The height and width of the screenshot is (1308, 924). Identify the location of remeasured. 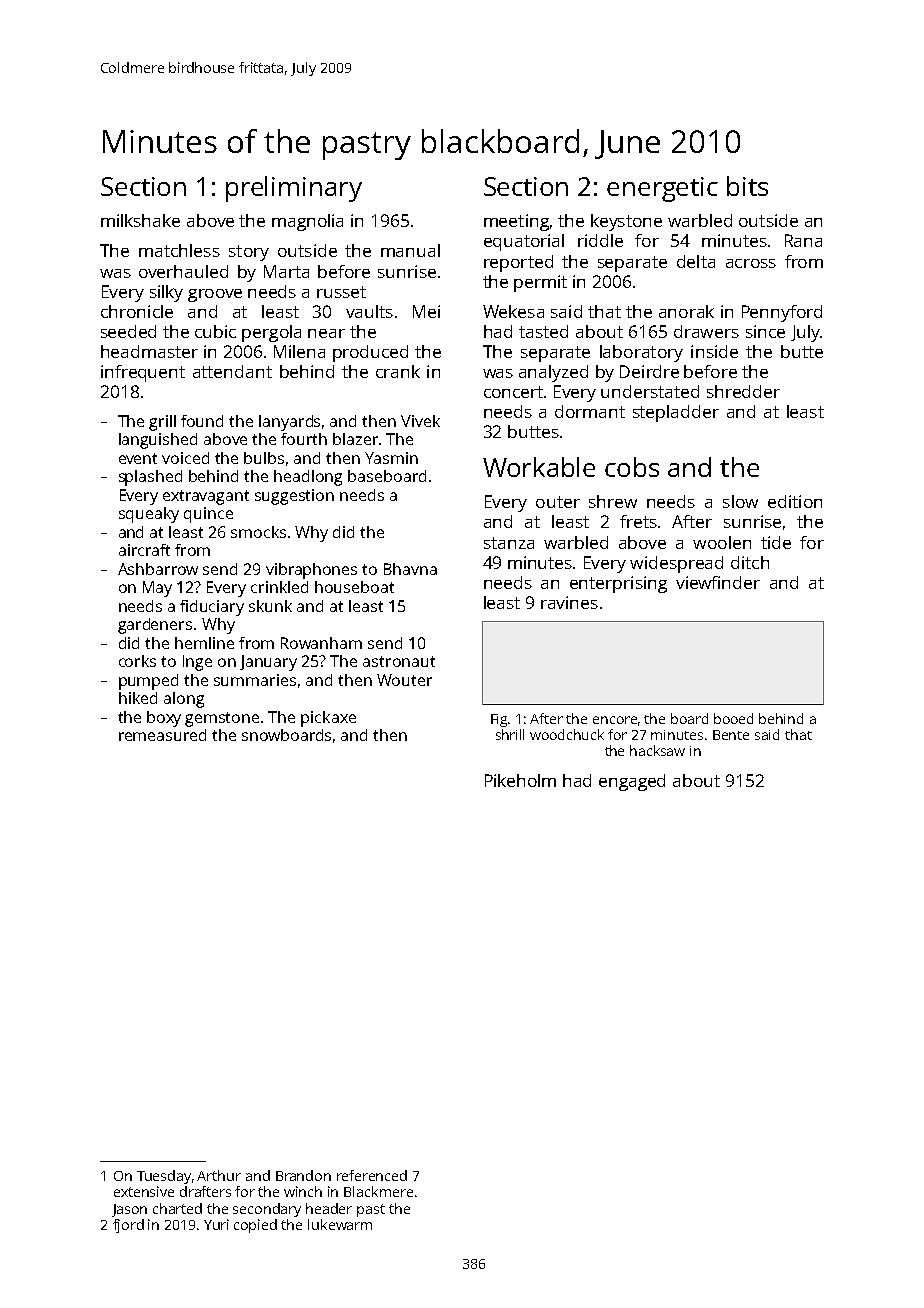
(162, 735).
